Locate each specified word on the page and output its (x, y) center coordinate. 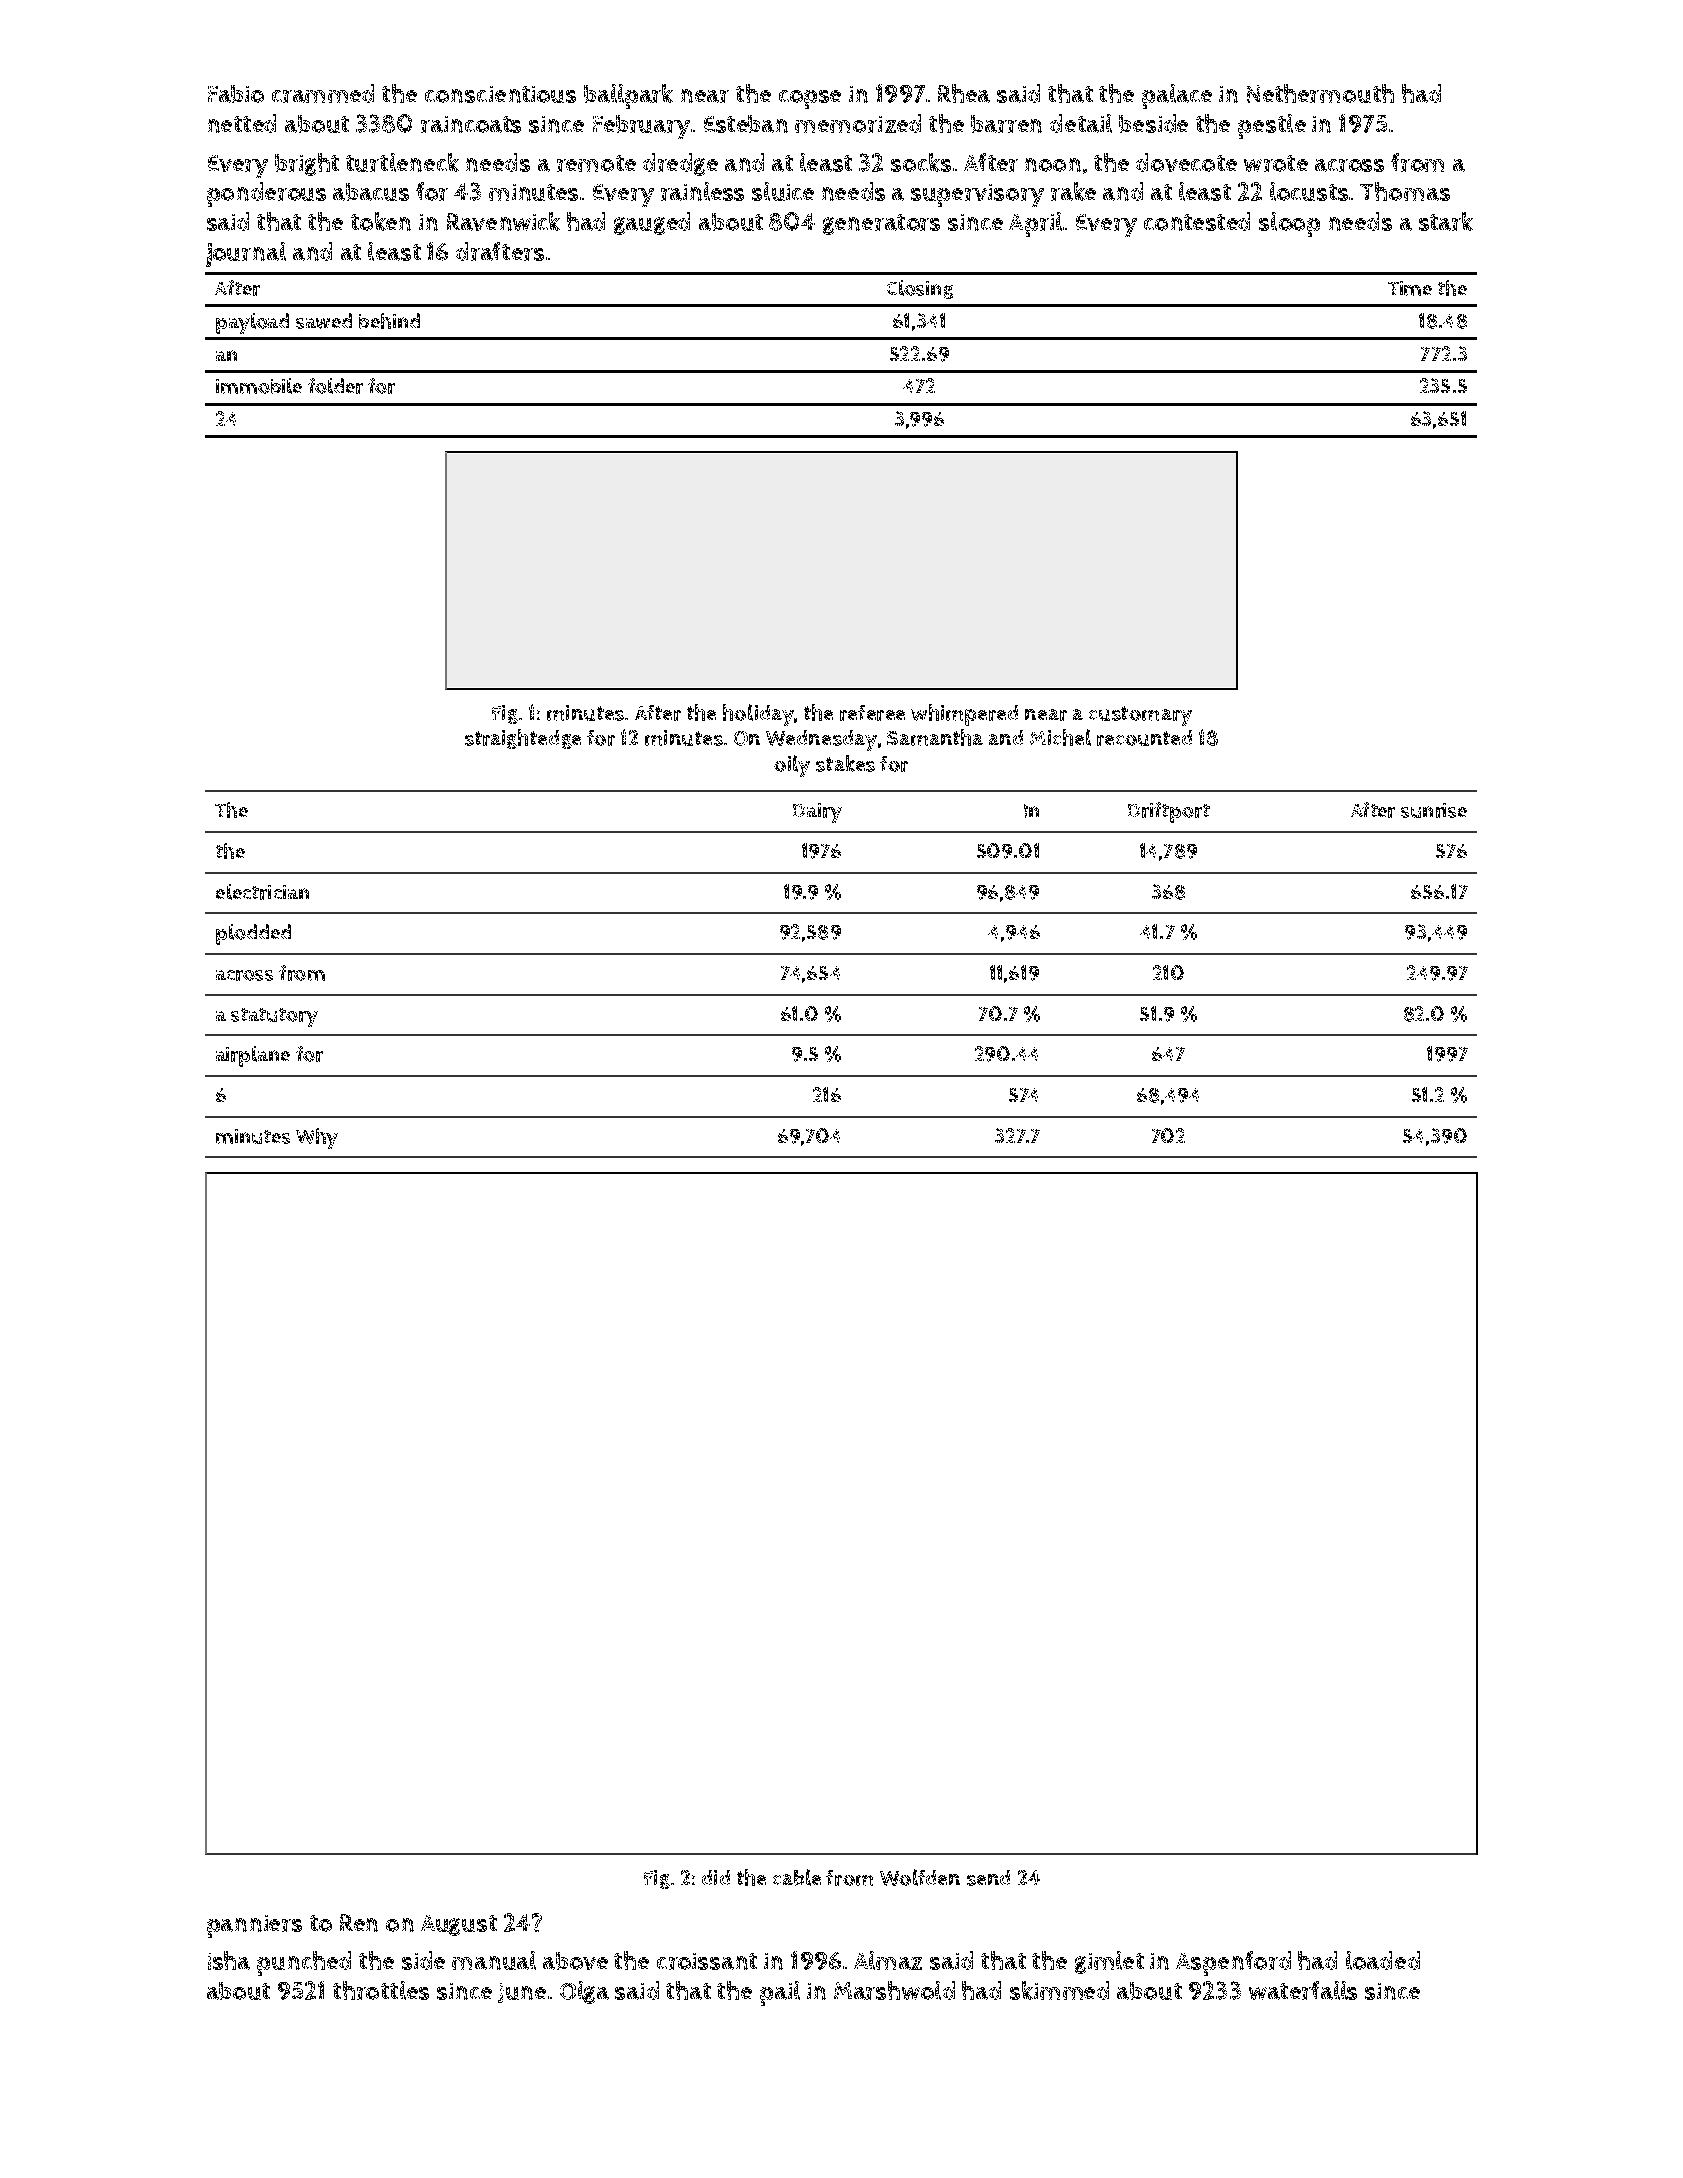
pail (780, 1993)
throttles (381, 1990)
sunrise (1434, 810)
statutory (274, 1017)
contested (1197, 221)
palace (1177, 96)
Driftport (1169, 812)
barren (1006, 124)
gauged (652, 223)
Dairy (817, 813)
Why (317, 1138)
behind (389, 321)
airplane (253, 1056)
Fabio (236, 94)
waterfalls (1303, 1990)
